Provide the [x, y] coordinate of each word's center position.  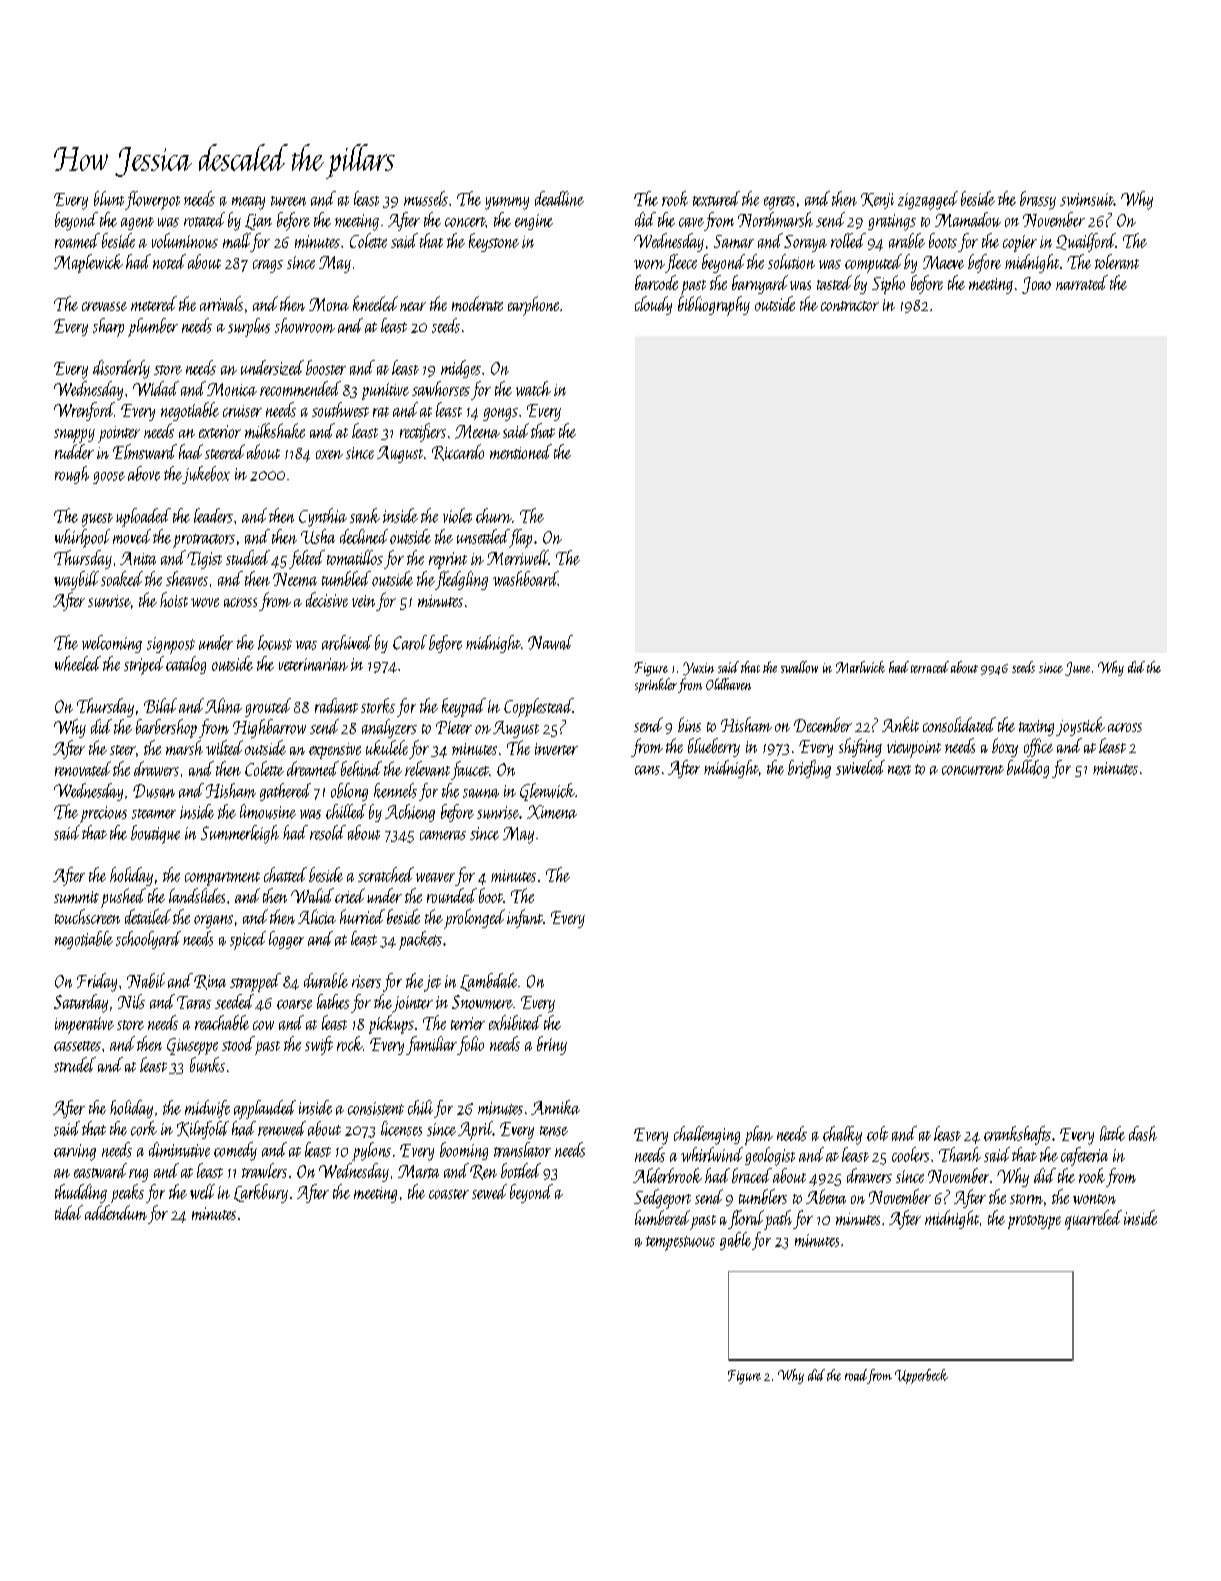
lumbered [662, 1217]
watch [533, 388]
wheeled [78, 663]
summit [76, 897]
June [1077, 669]
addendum [116, 1212]
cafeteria [1084, 1156]
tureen [288, 201]
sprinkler [656, 685]
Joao [1036, 285]
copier [1020, 243]
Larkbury [261, 1193]
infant [525, 918]
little [1112, 1133]
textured [716, 198]
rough [72, 475]
